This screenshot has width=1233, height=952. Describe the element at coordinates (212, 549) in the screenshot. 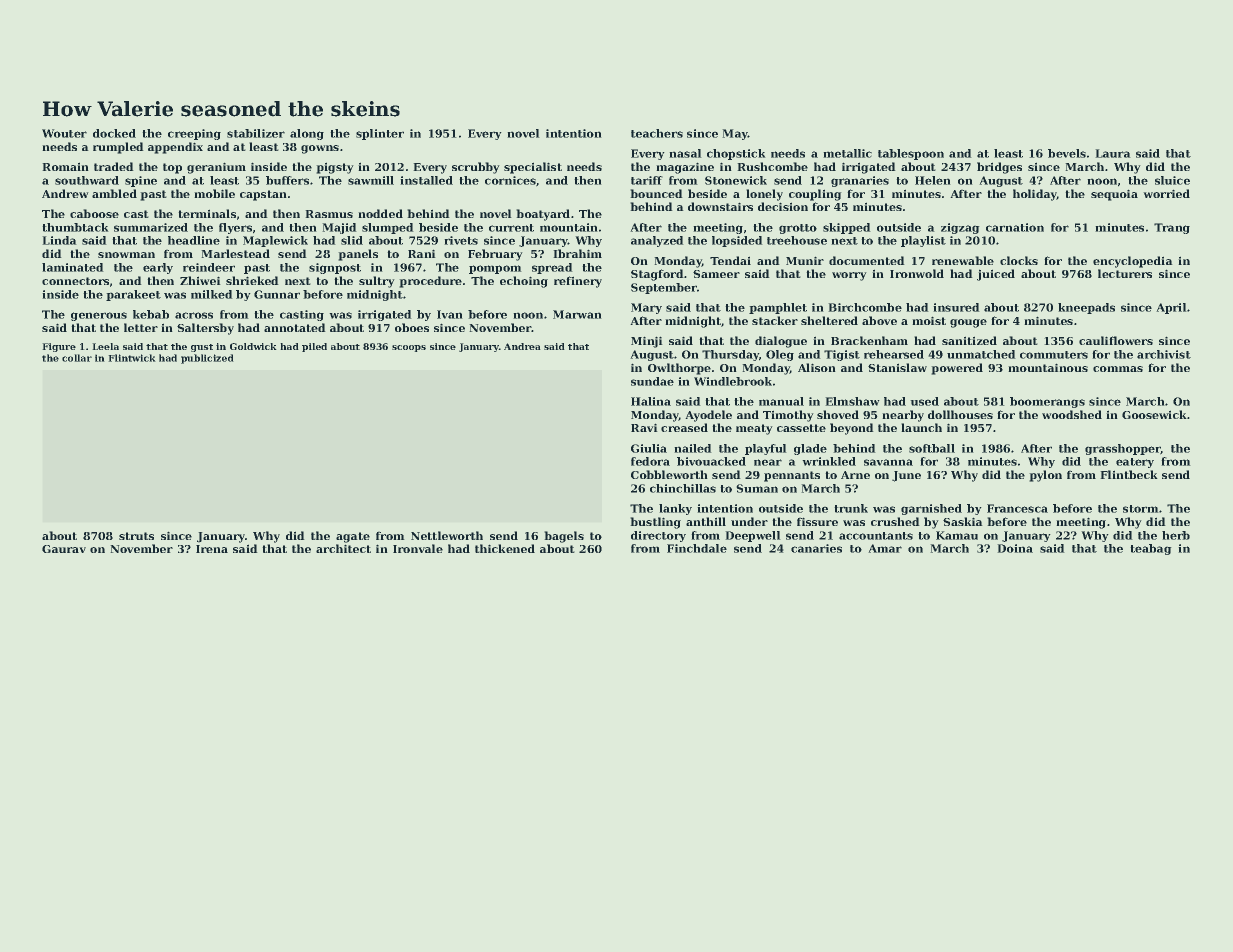

I see `Irena` at that location.
